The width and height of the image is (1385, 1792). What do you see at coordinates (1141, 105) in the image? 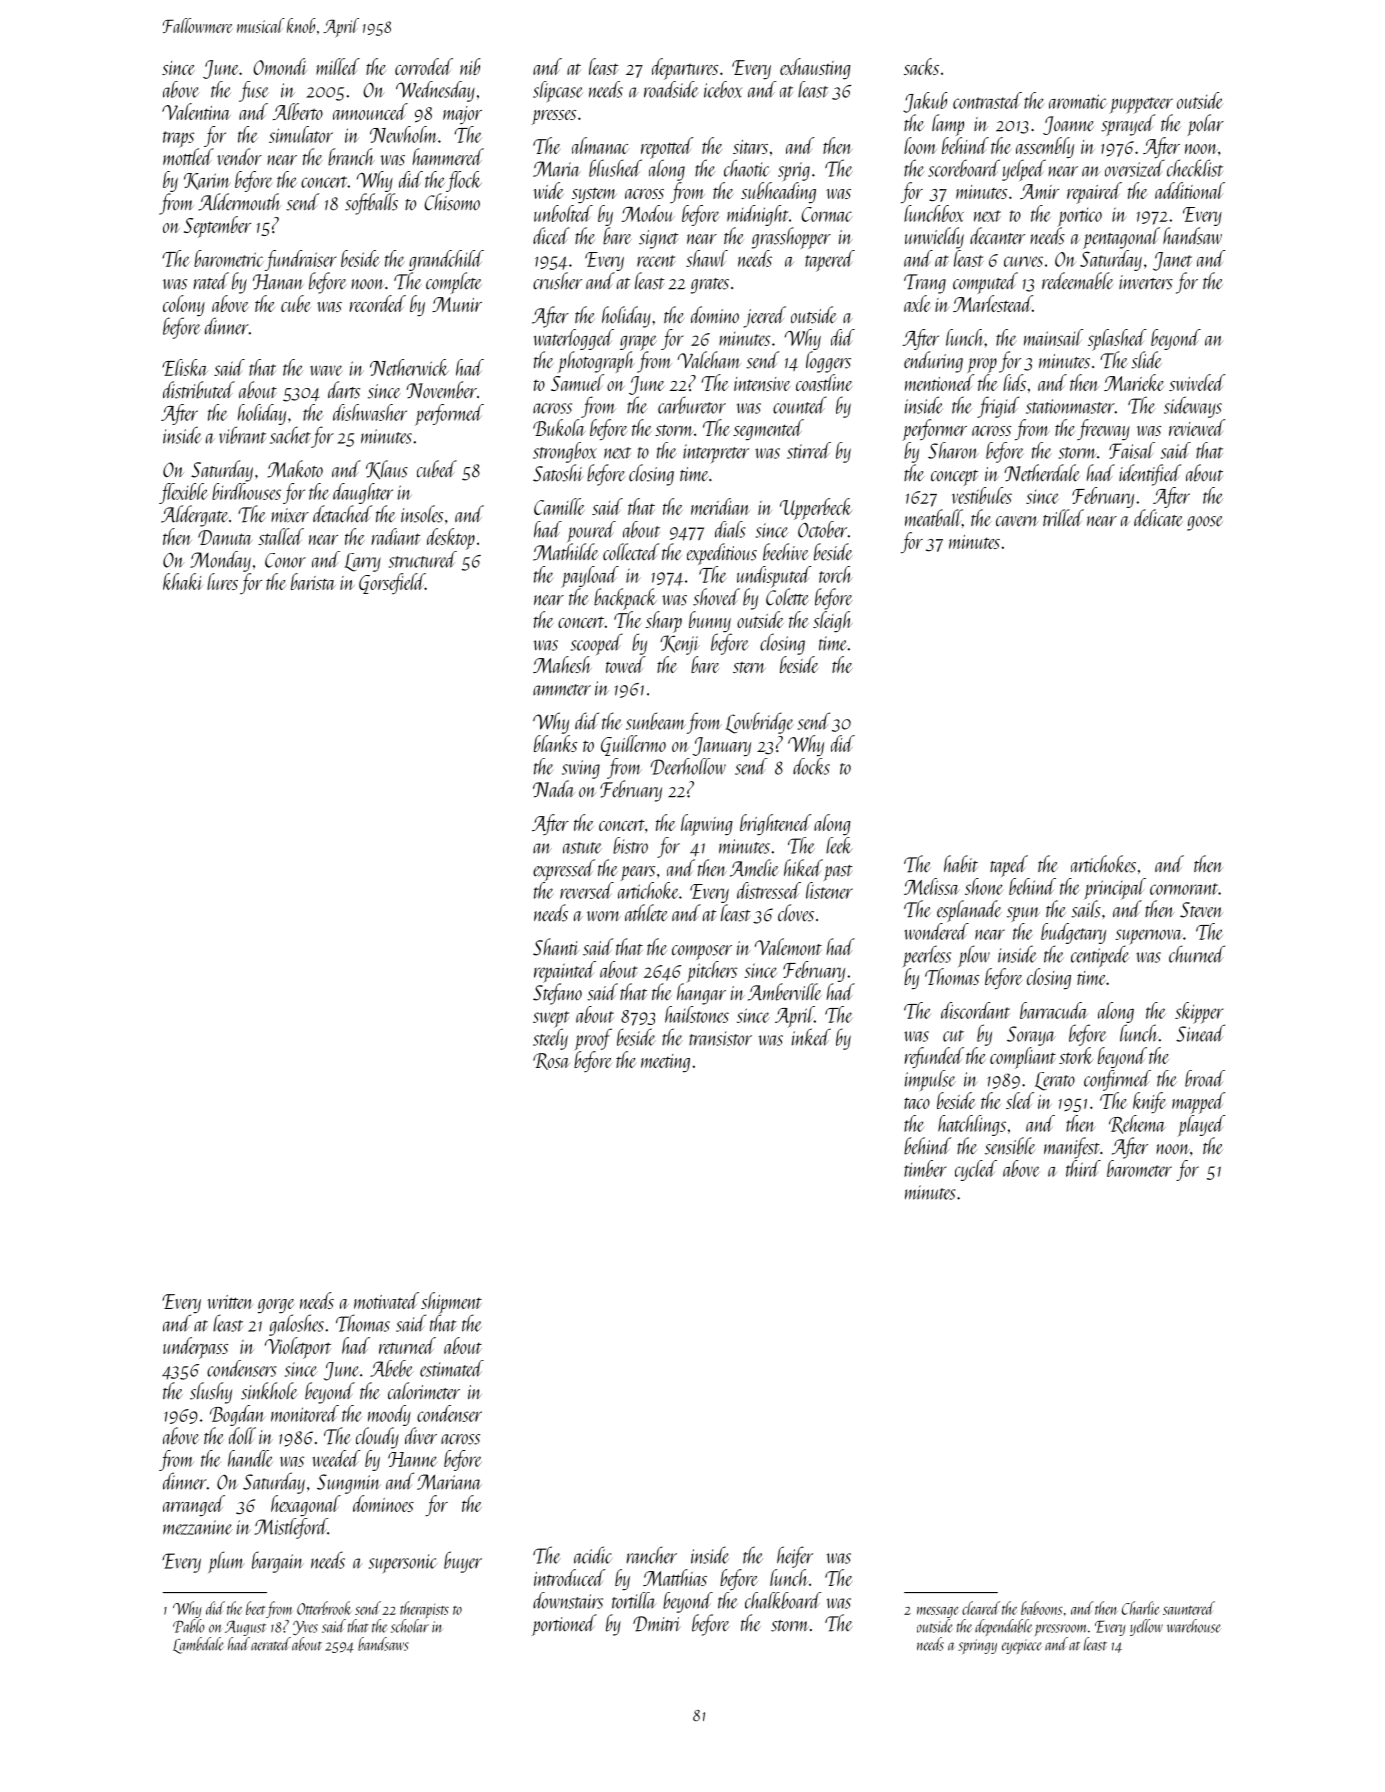
I see `puppeteer` at bounding box center [1141, 105].
